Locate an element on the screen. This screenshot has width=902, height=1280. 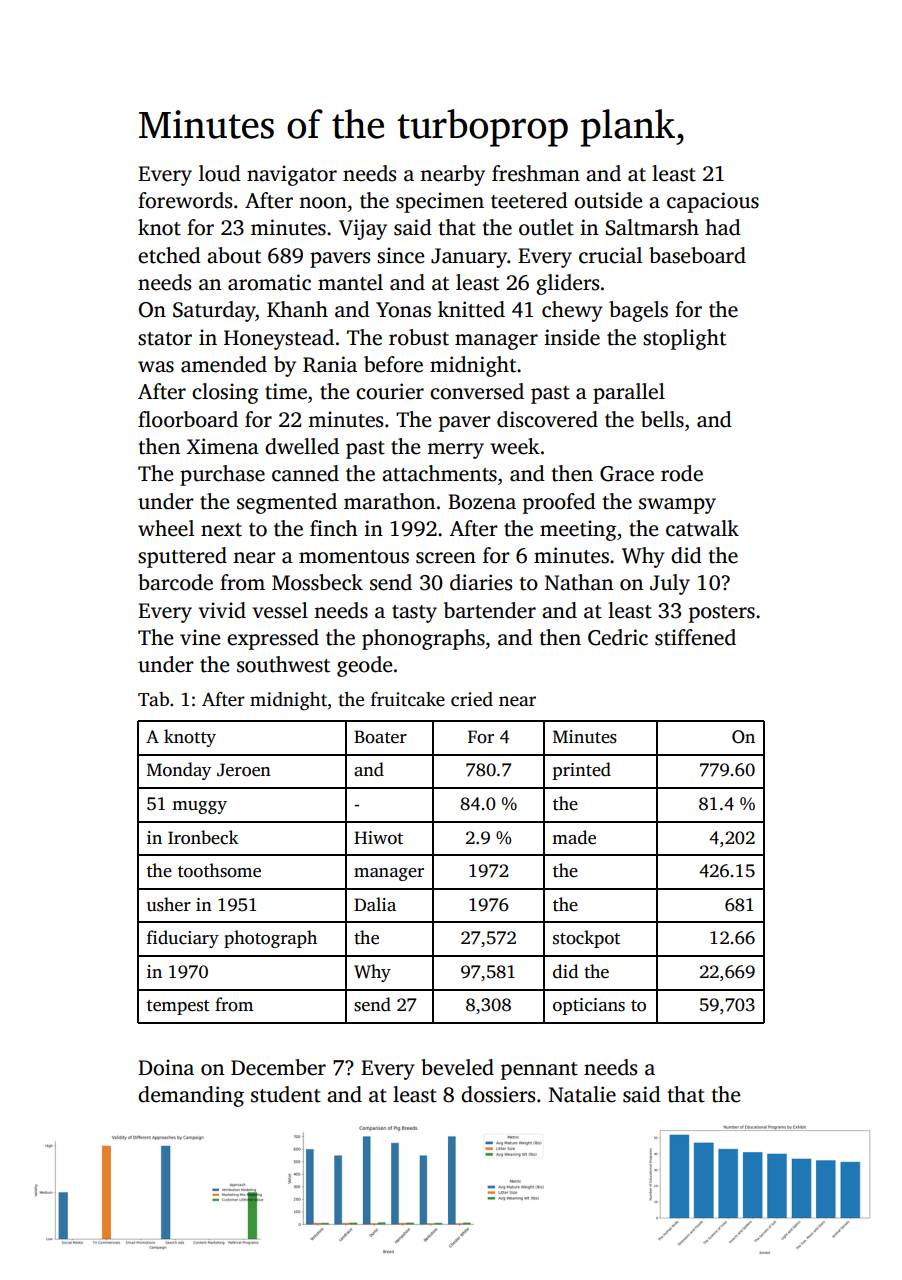
stockpot is located at coordinates (586, 939).
